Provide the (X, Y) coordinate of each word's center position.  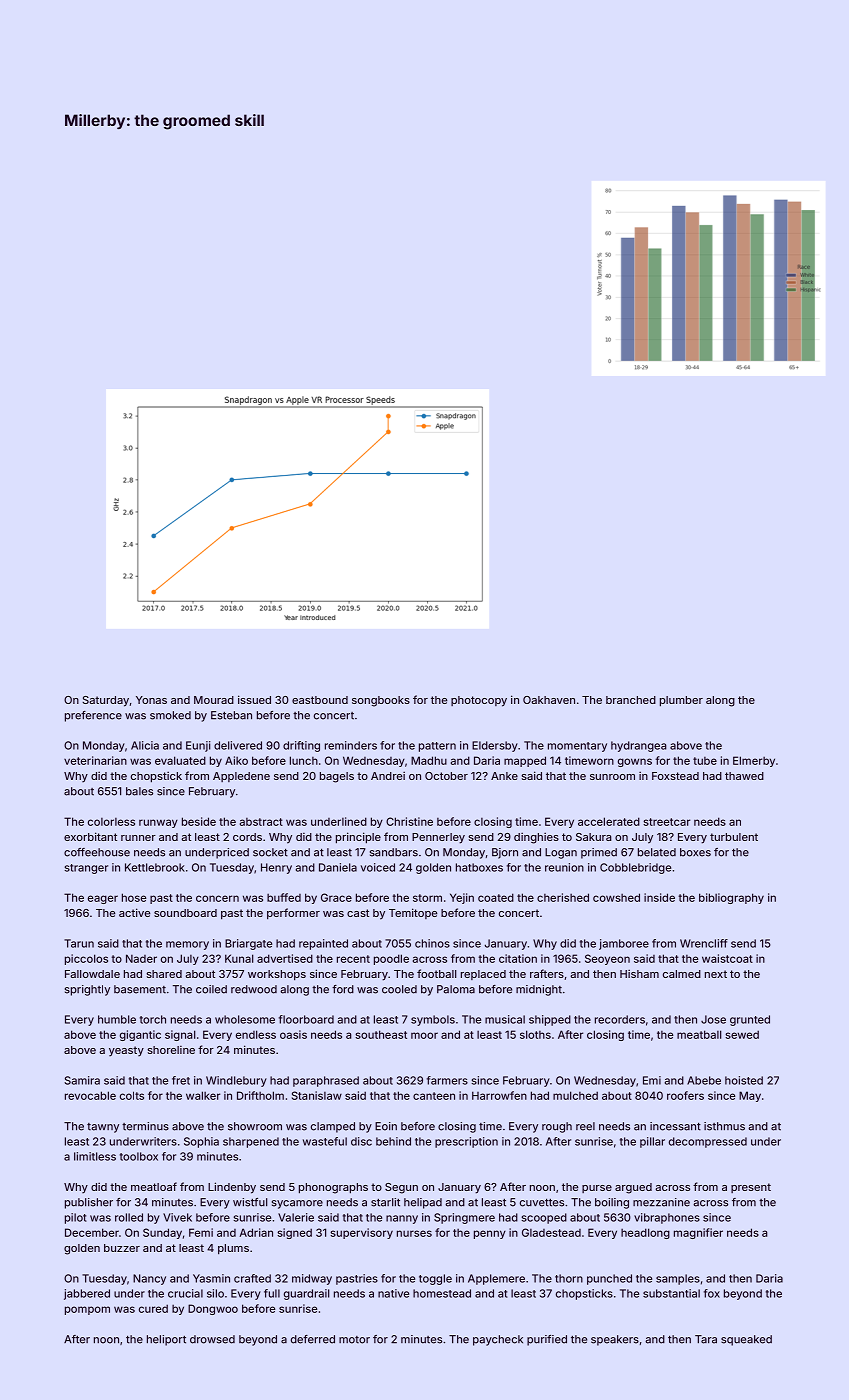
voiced (378, 867)
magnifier (698, 1233)
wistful (250, 1202)
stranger (86, 869)
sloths (535, 1034)
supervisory (361, 1233)
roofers (685, 1095)
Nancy (149, 1279)
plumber (681, 701)
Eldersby (495, 746)
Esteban (231, 715)
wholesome (245, 1019)
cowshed (616, 897)
